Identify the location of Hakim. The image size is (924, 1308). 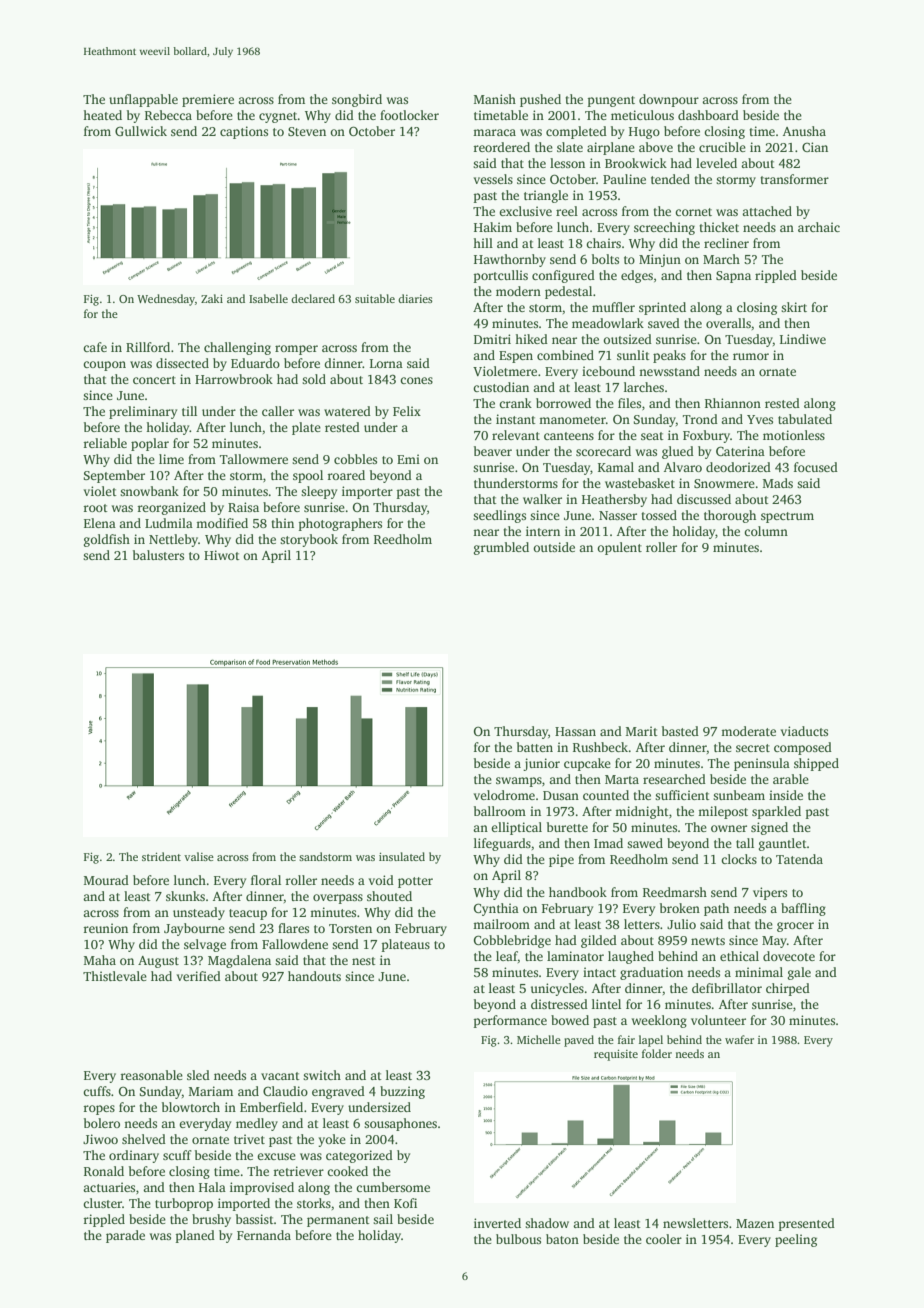
(493, 227).
